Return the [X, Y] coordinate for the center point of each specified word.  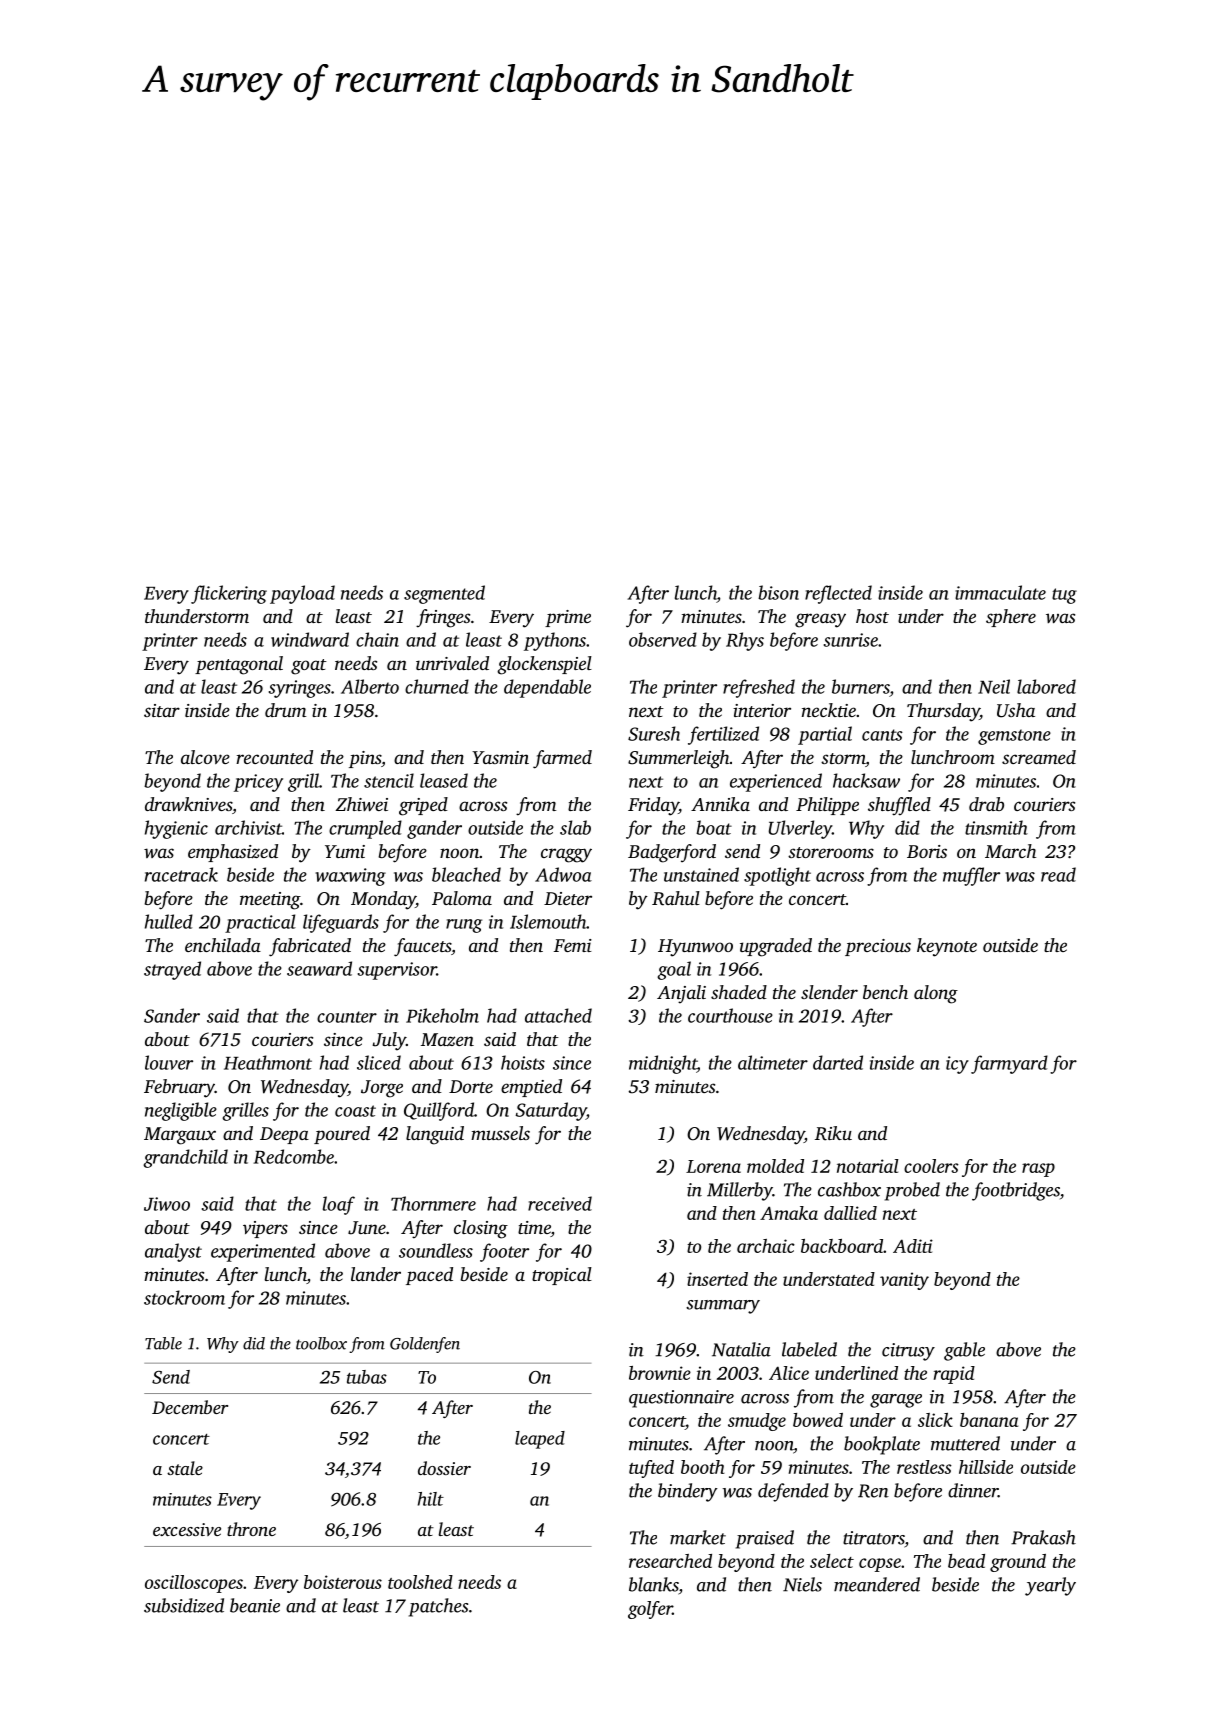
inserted [717, 1279]
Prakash [1043, 1537]
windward [310, 639]
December [190, 1407]
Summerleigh [679, 759]
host [872, 616]
